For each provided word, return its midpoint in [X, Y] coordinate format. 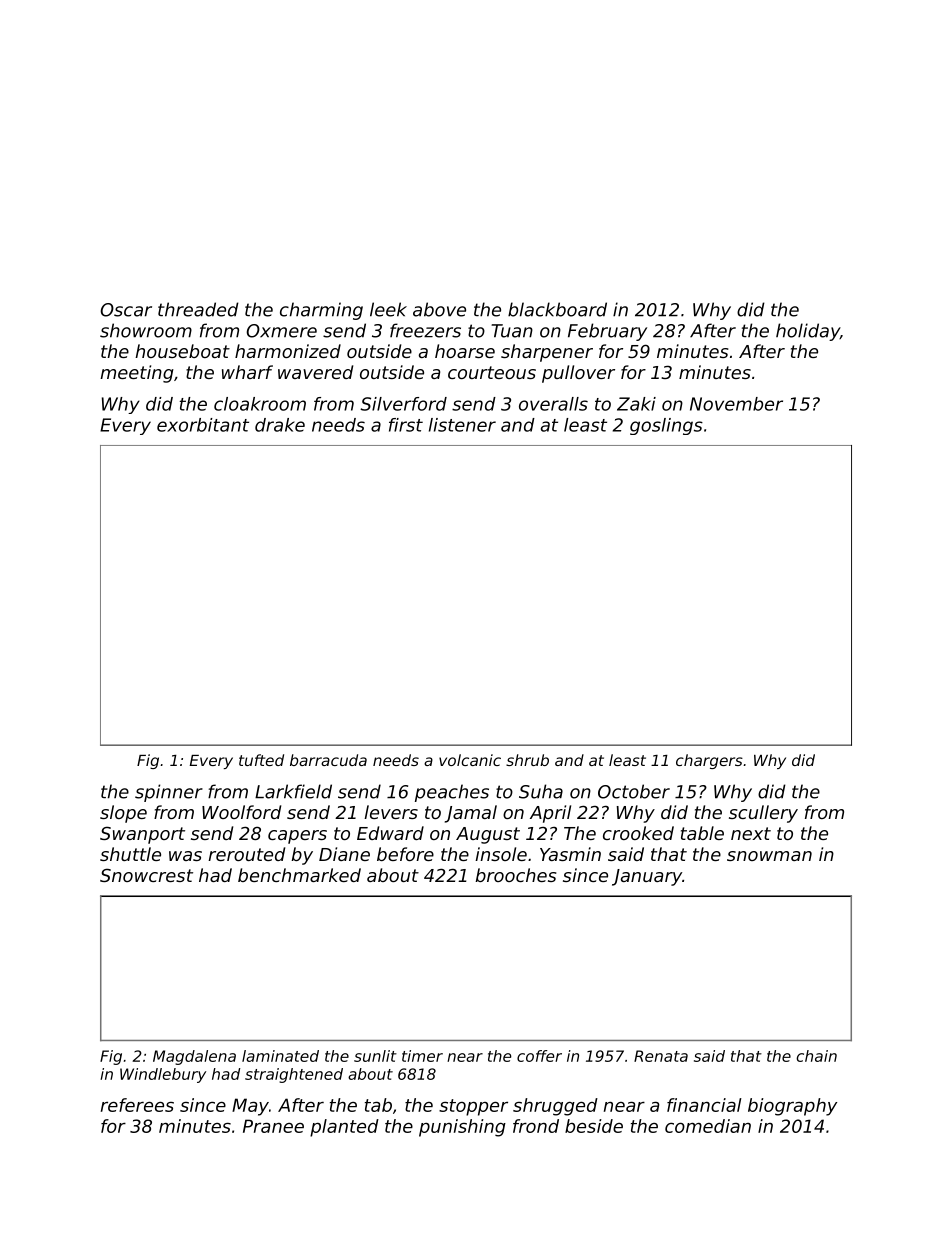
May [250, 1107]
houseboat [182, 351]
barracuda [328, 760]
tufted [261, 760]
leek [388, 309]
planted [344, 1128]
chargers [709, 761]
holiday [808, 332]
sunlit [375, 1056]
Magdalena [194, 1057]
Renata [661, 1056]
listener [462, 425]
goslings [666, 426]
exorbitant [203, 425]
